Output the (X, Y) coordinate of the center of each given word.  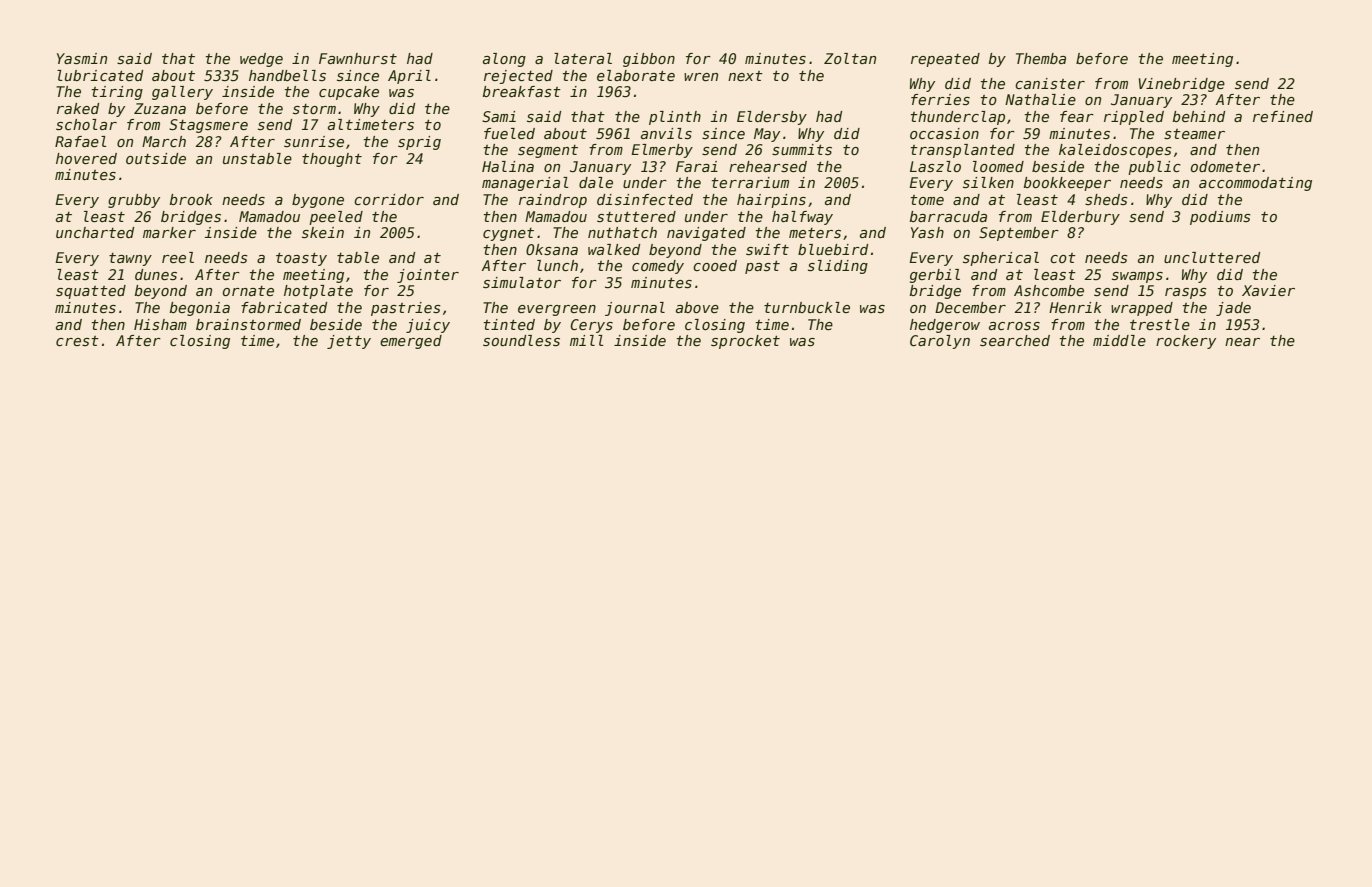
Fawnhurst (358, 58)
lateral (583, 58)
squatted (91, 292)
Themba (1041, 58)
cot (1063, 258)
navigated (706, 234)
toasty (301, 259)
